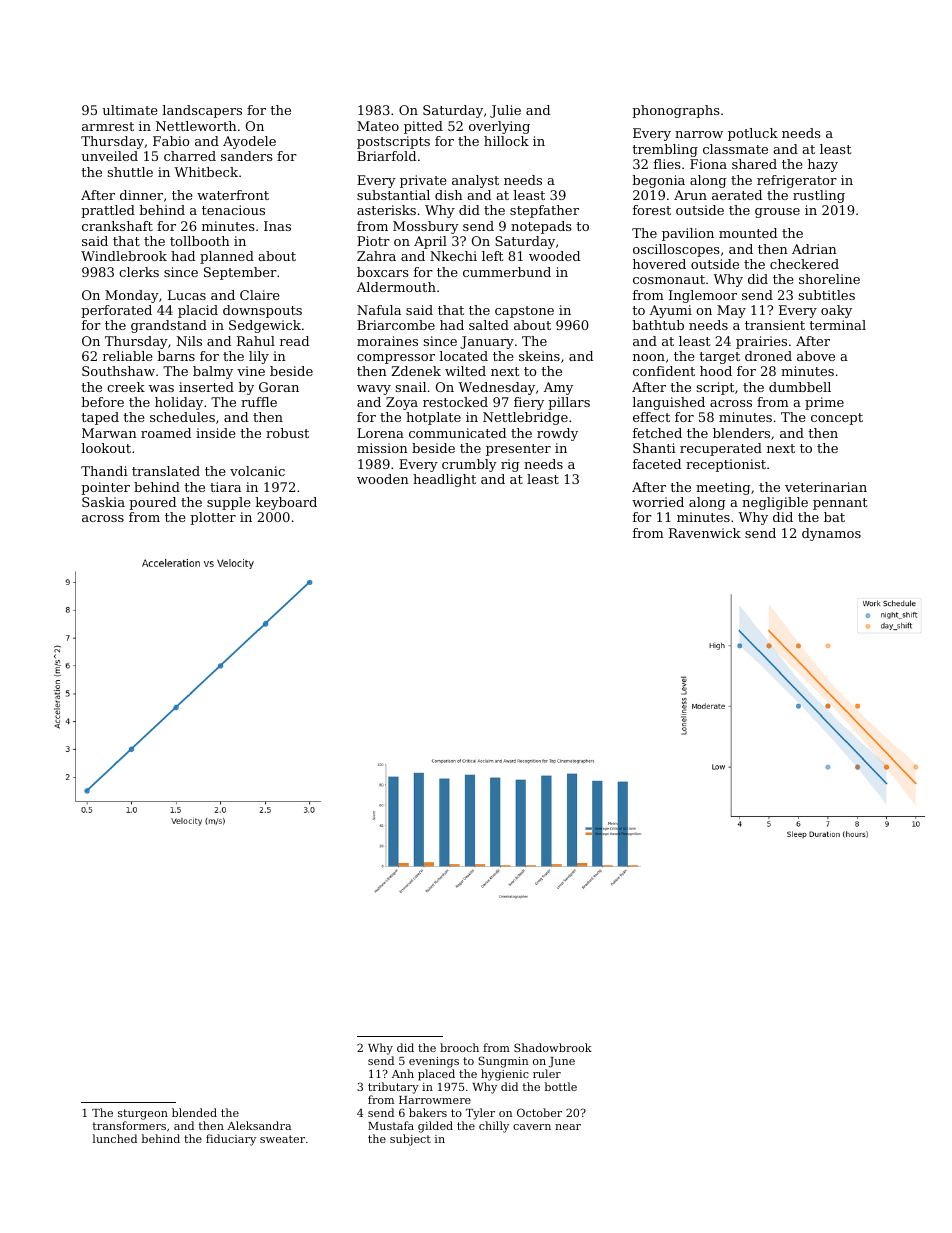 The width and height of the page is (952, 1233). What do you see at coordinates (505, 111) in the page?
I see `Julie` at bounding box center [505, 111].
